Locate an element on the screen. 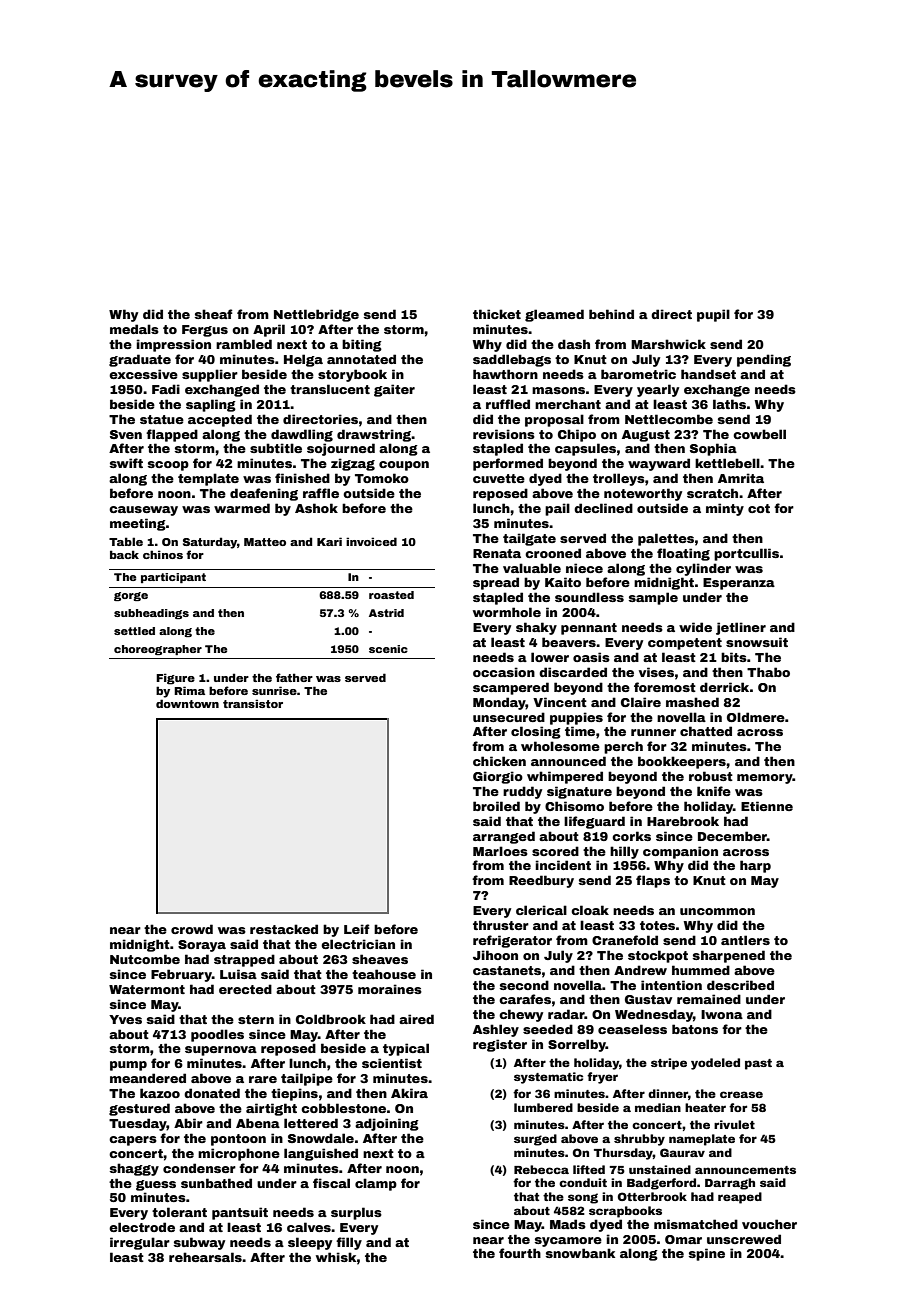  restacked is located at coordinates (284, 929).
